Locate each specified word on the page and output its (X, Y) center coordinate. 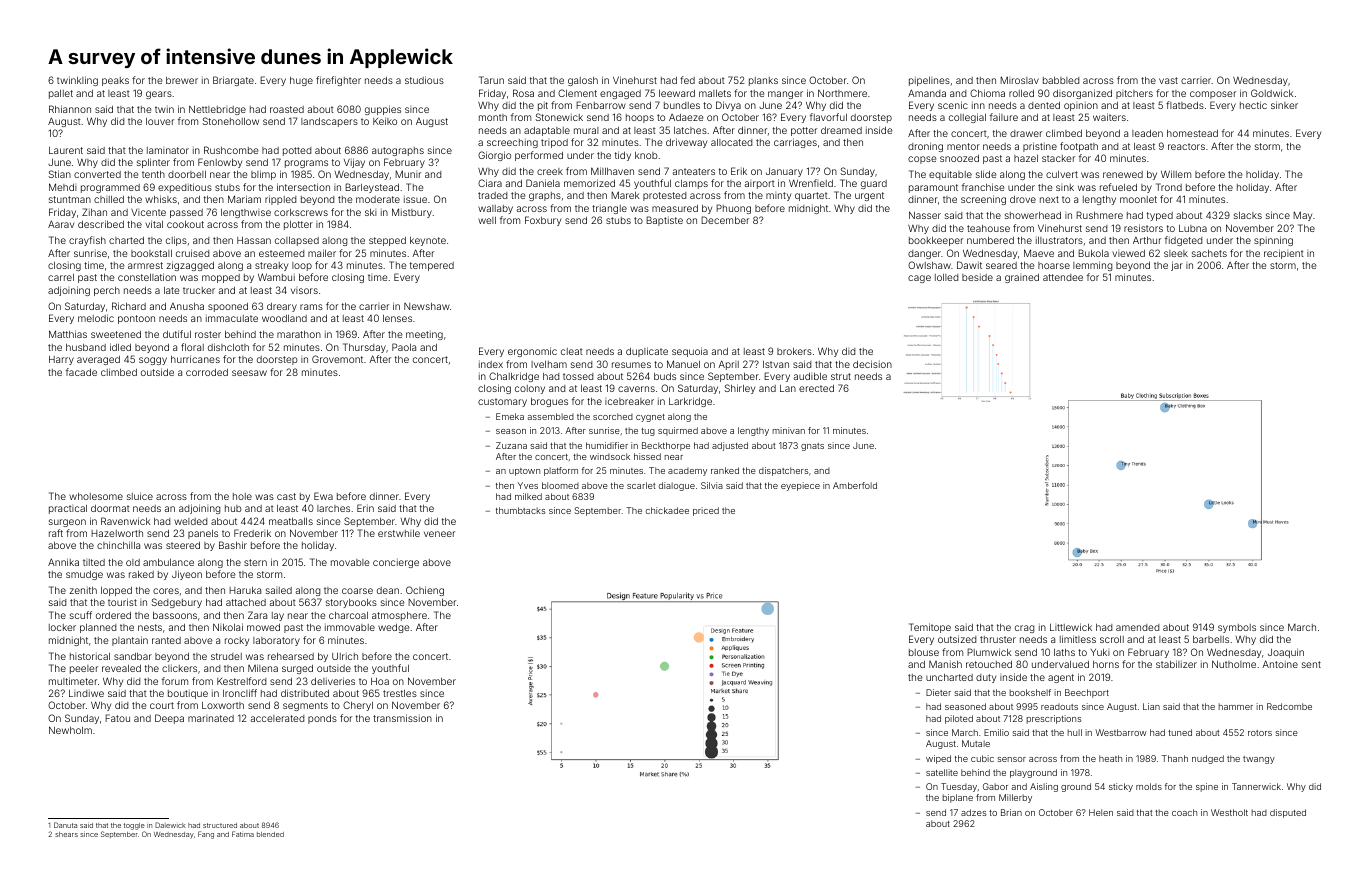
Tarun (491, 80)
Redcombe (1289, 706)
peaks (115, 81)
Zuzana (511, 445)
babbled (1061, 80)
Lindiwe (86, 693)
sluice (140, 496)
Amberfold (855, 485)
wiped (938, 759)
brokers (794, 351)
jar (1177, 266)
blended (270, 834)
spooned (228, 307)
